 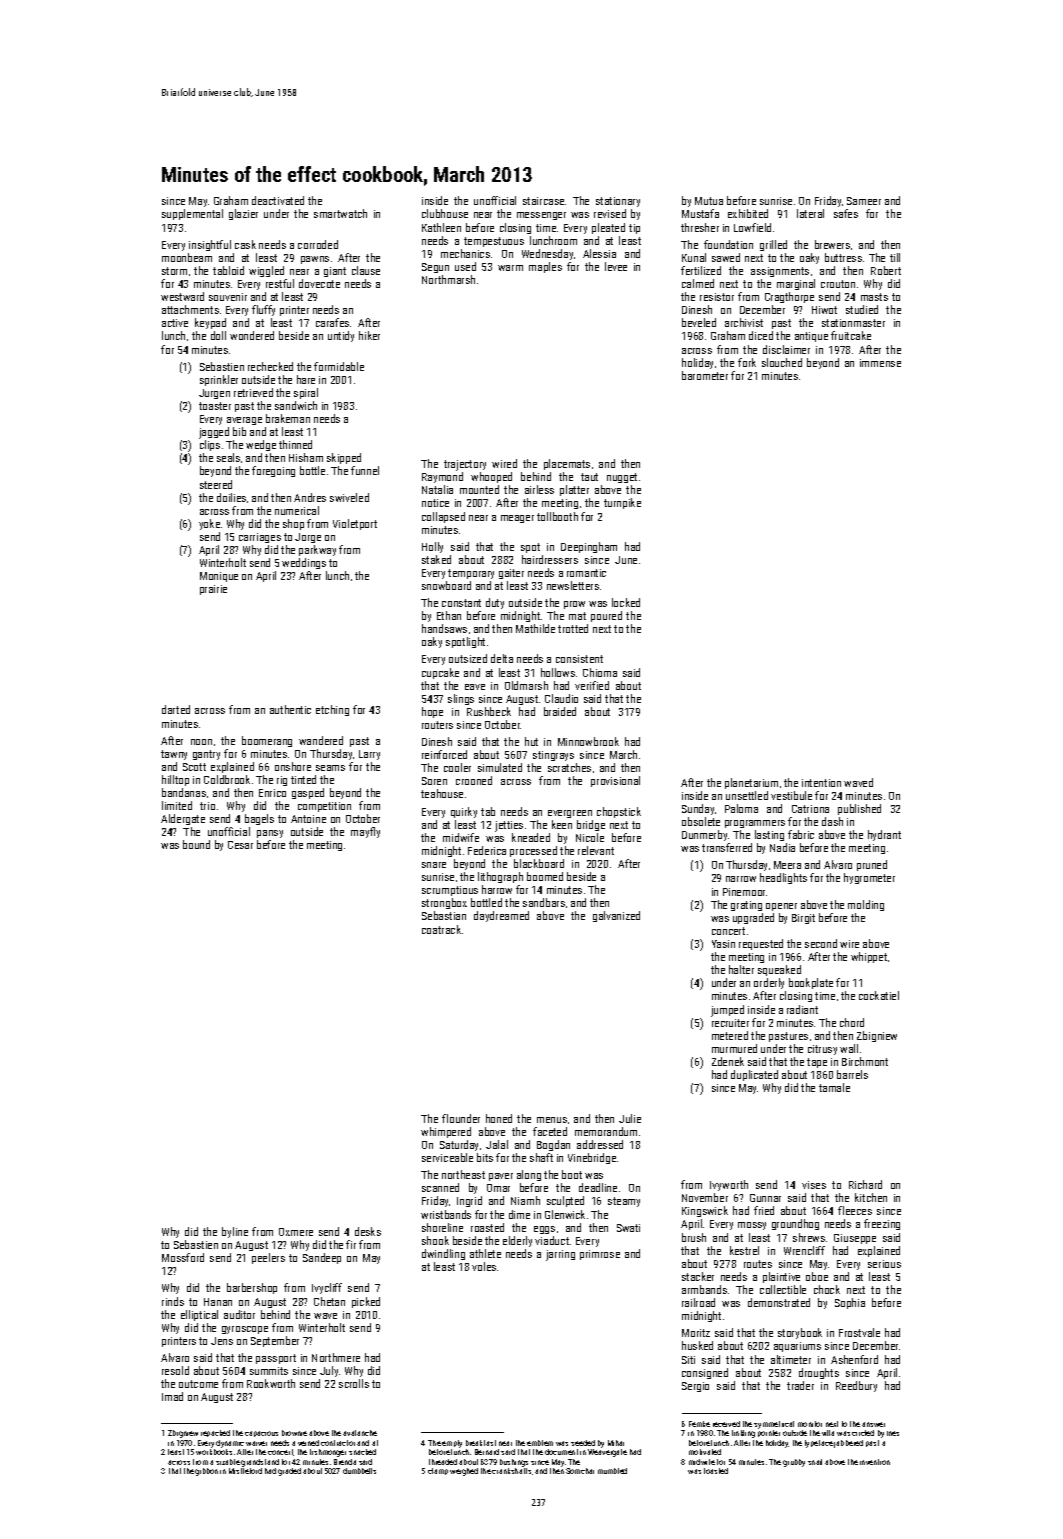 What do you see at coordinates (441, 929) in the screenshot?
I see `coatrack` at bounding box center [441, 929].
